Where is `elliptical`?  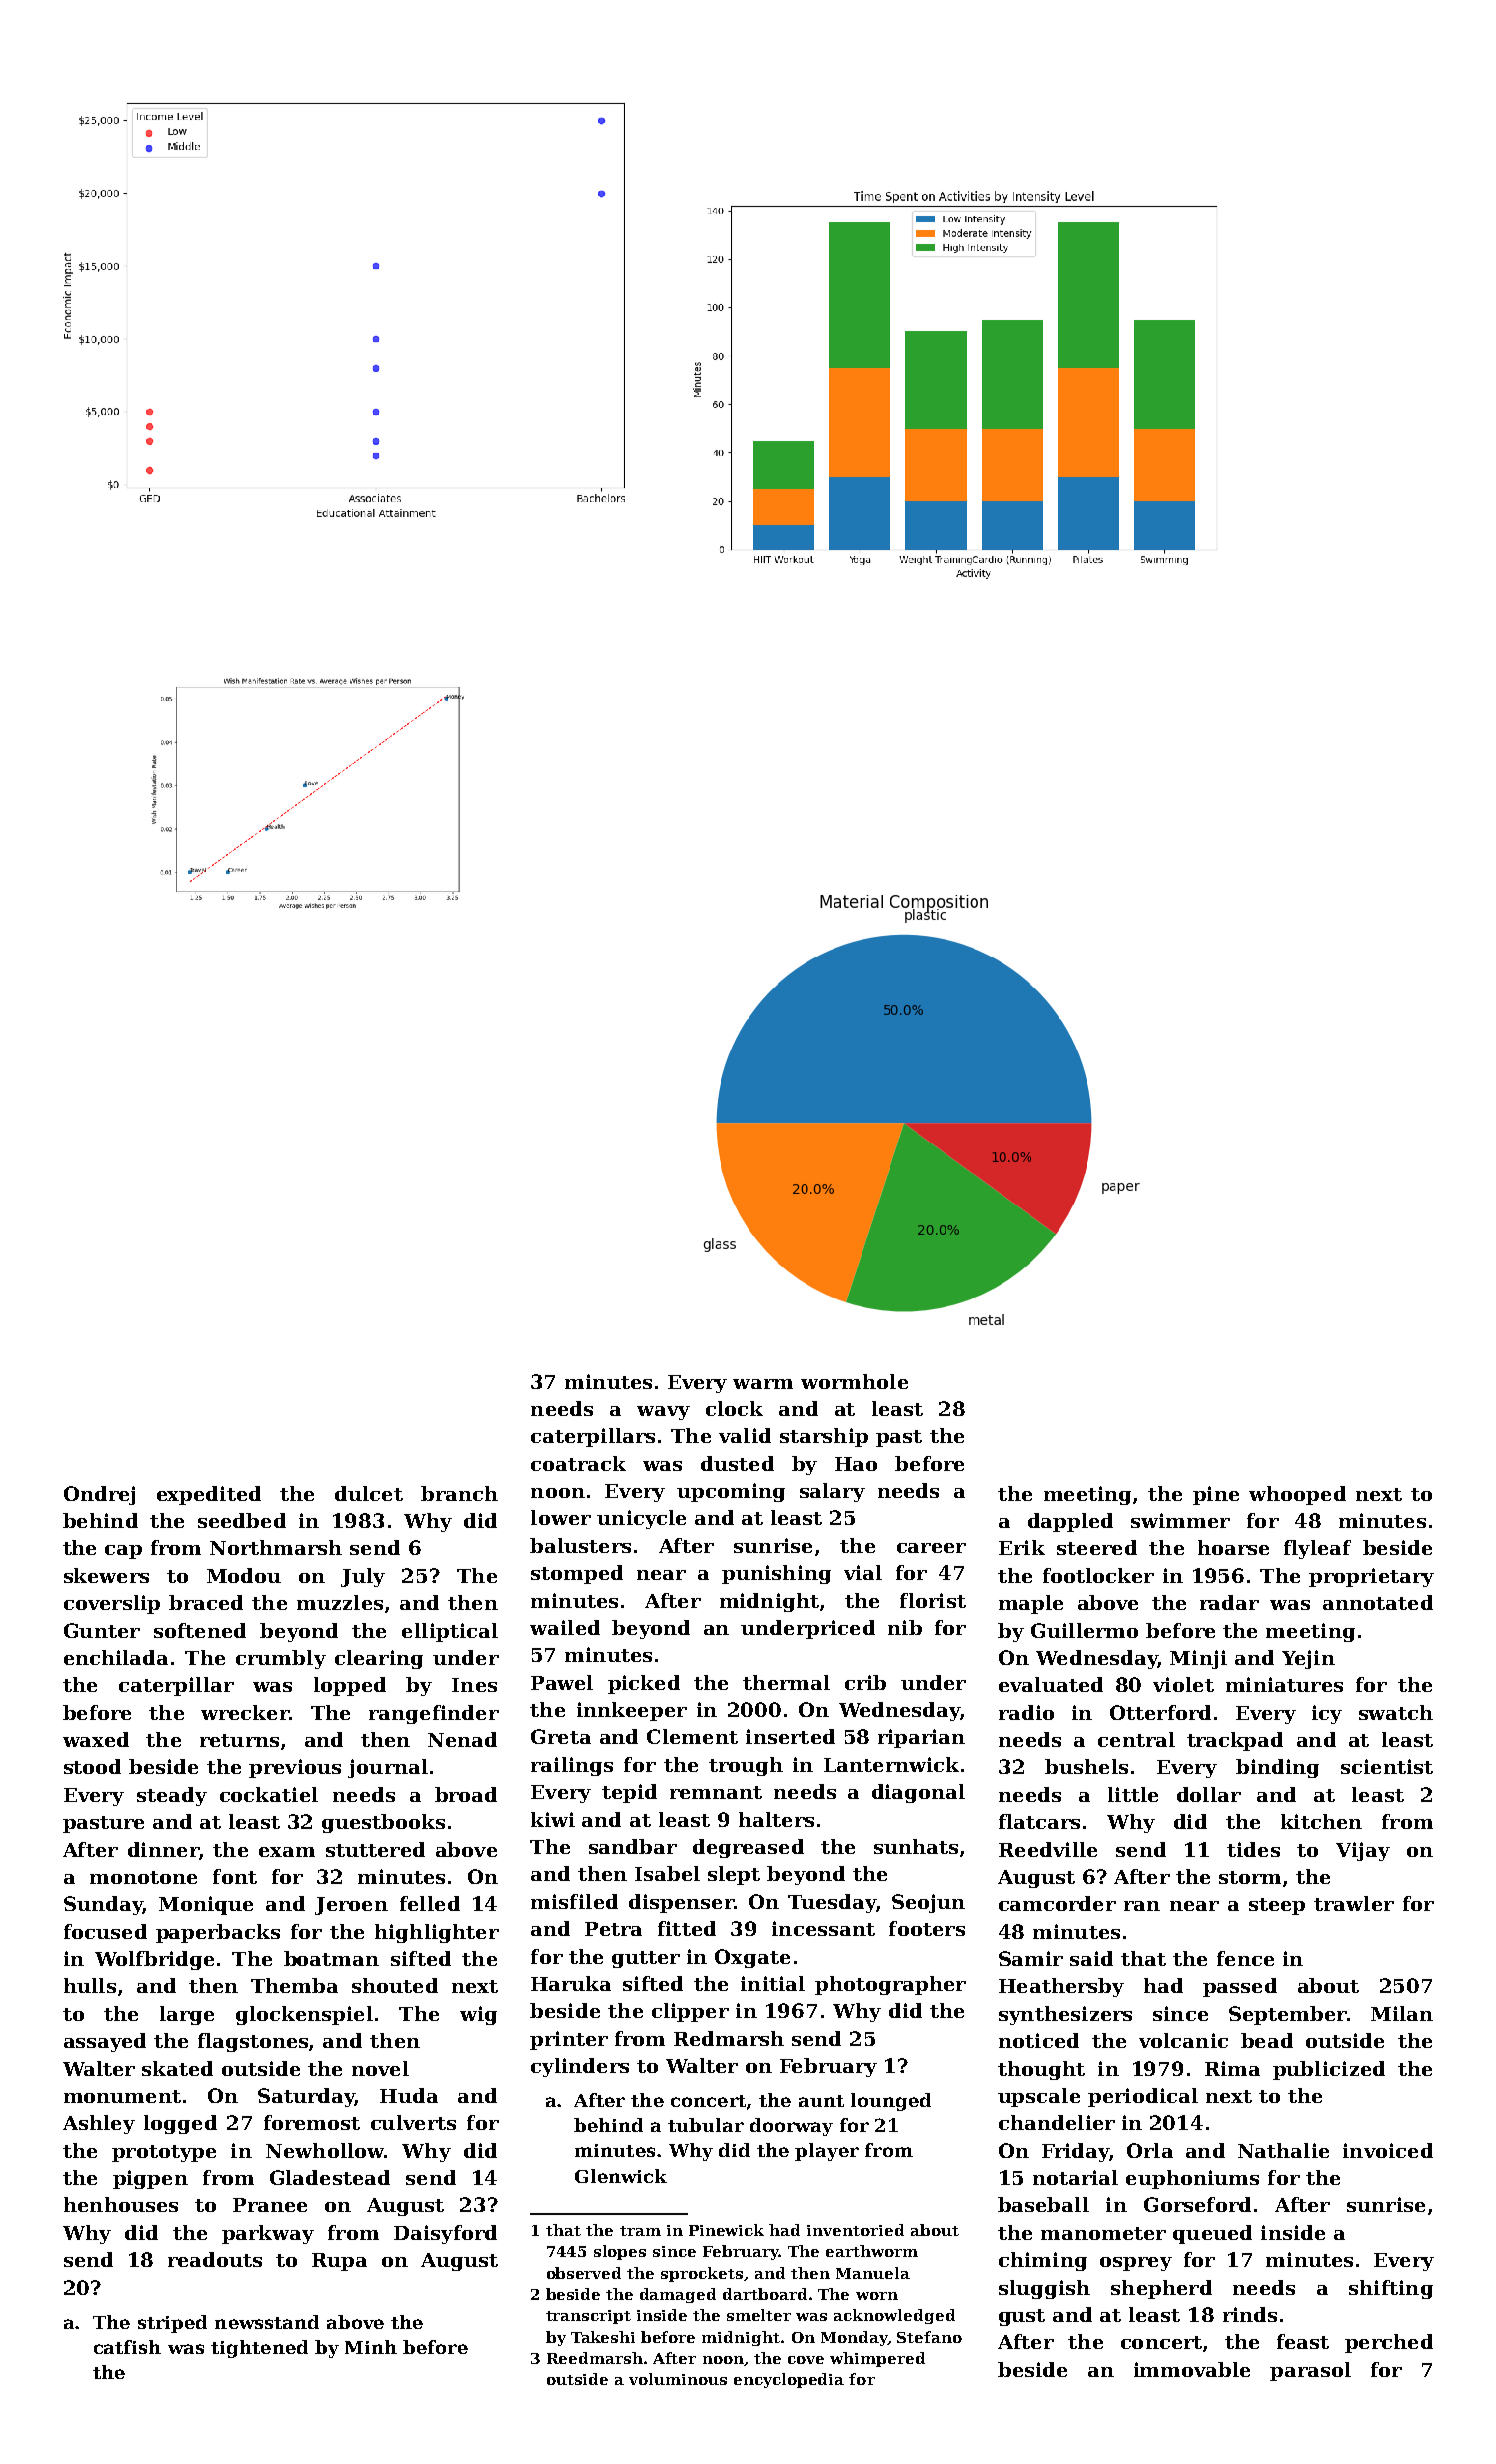 elliptical is located at coordinates (450, 1632).
